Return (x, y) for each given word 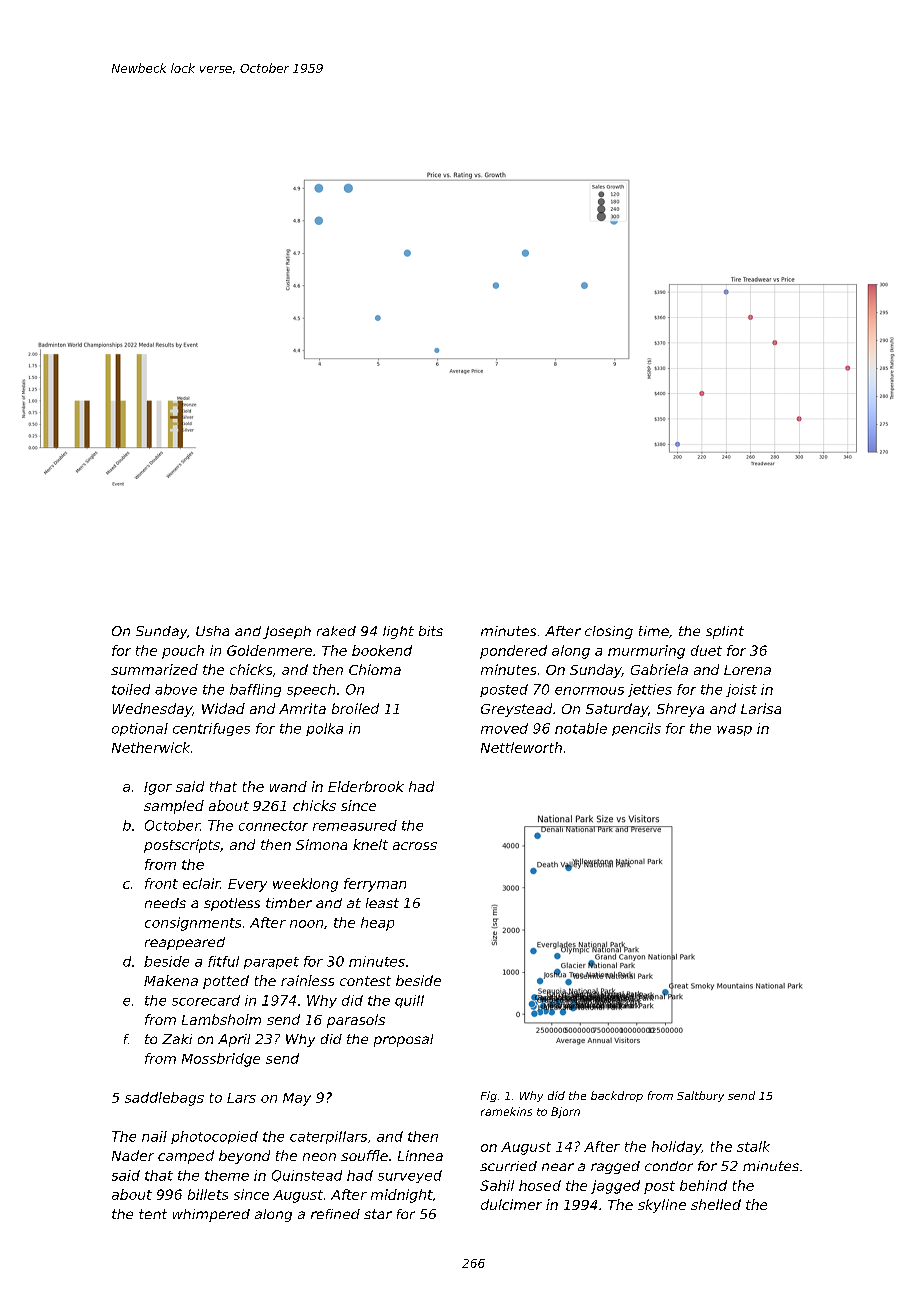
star (378, 1214)
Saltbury (700, 1096)
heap (377, 924)
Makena (171, 980)
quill (409, 1001)
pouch (183, 652)
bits (431, 631)
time (654, 631)
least (382, 903)
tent (153, 1214)
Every (247, 885)
